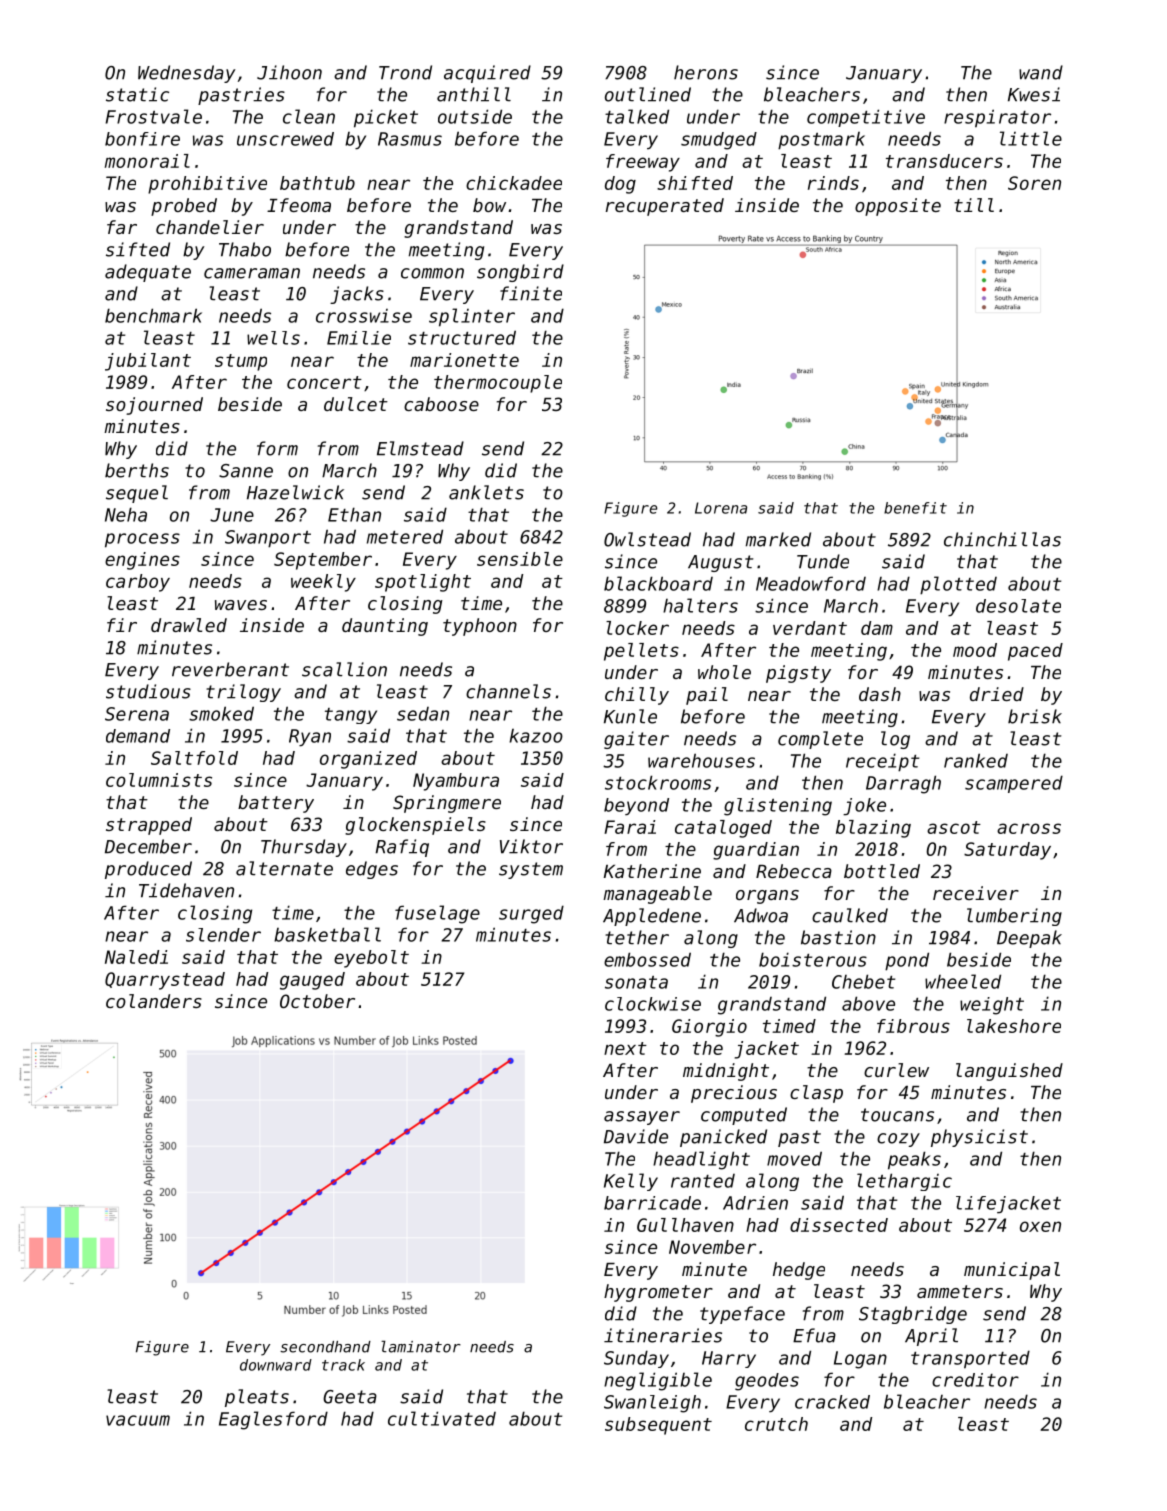  Describe the element at coordinates (706, 72) in the page. I see `herons` at that location.
